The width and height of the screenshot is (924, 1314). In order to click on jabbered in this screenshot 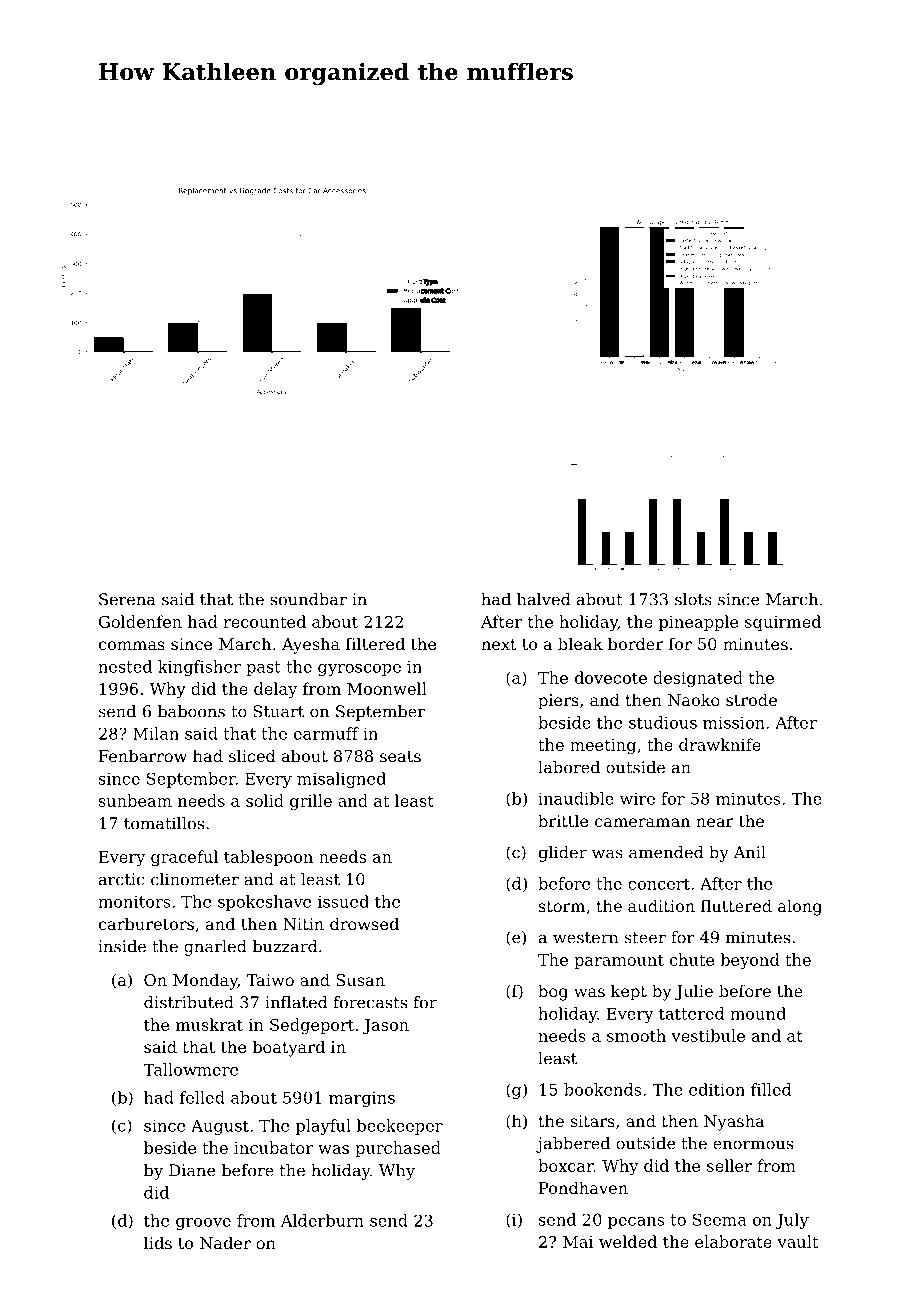, I will do `click(573, 1145)`.
